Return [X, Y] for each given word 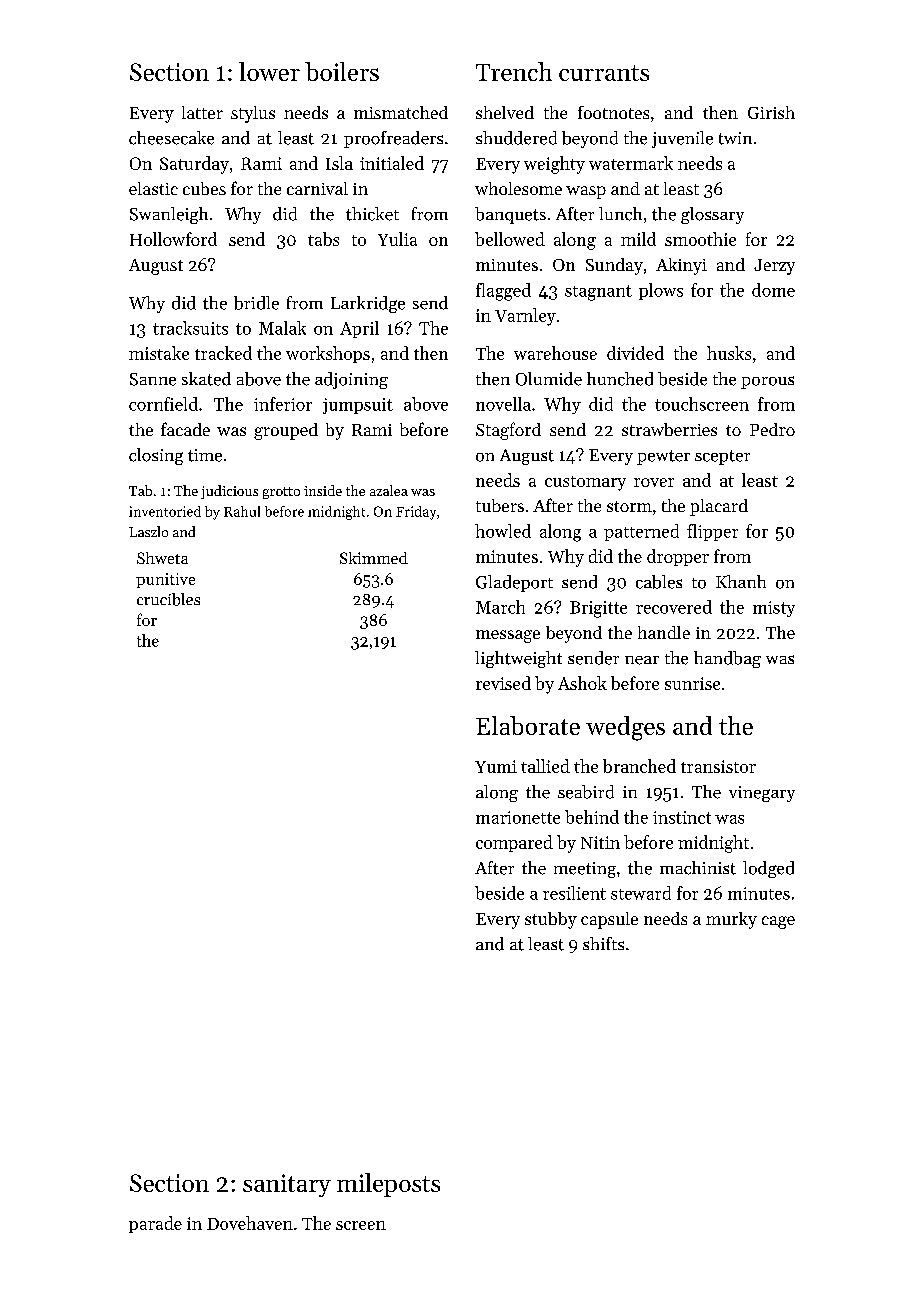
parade [155, 1224]
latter [202, 112]
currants [604, 73]
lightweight [518, 659]
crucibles [168, 599]
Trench [514, 71]
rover [654, 482]
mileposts [388, 1185]
